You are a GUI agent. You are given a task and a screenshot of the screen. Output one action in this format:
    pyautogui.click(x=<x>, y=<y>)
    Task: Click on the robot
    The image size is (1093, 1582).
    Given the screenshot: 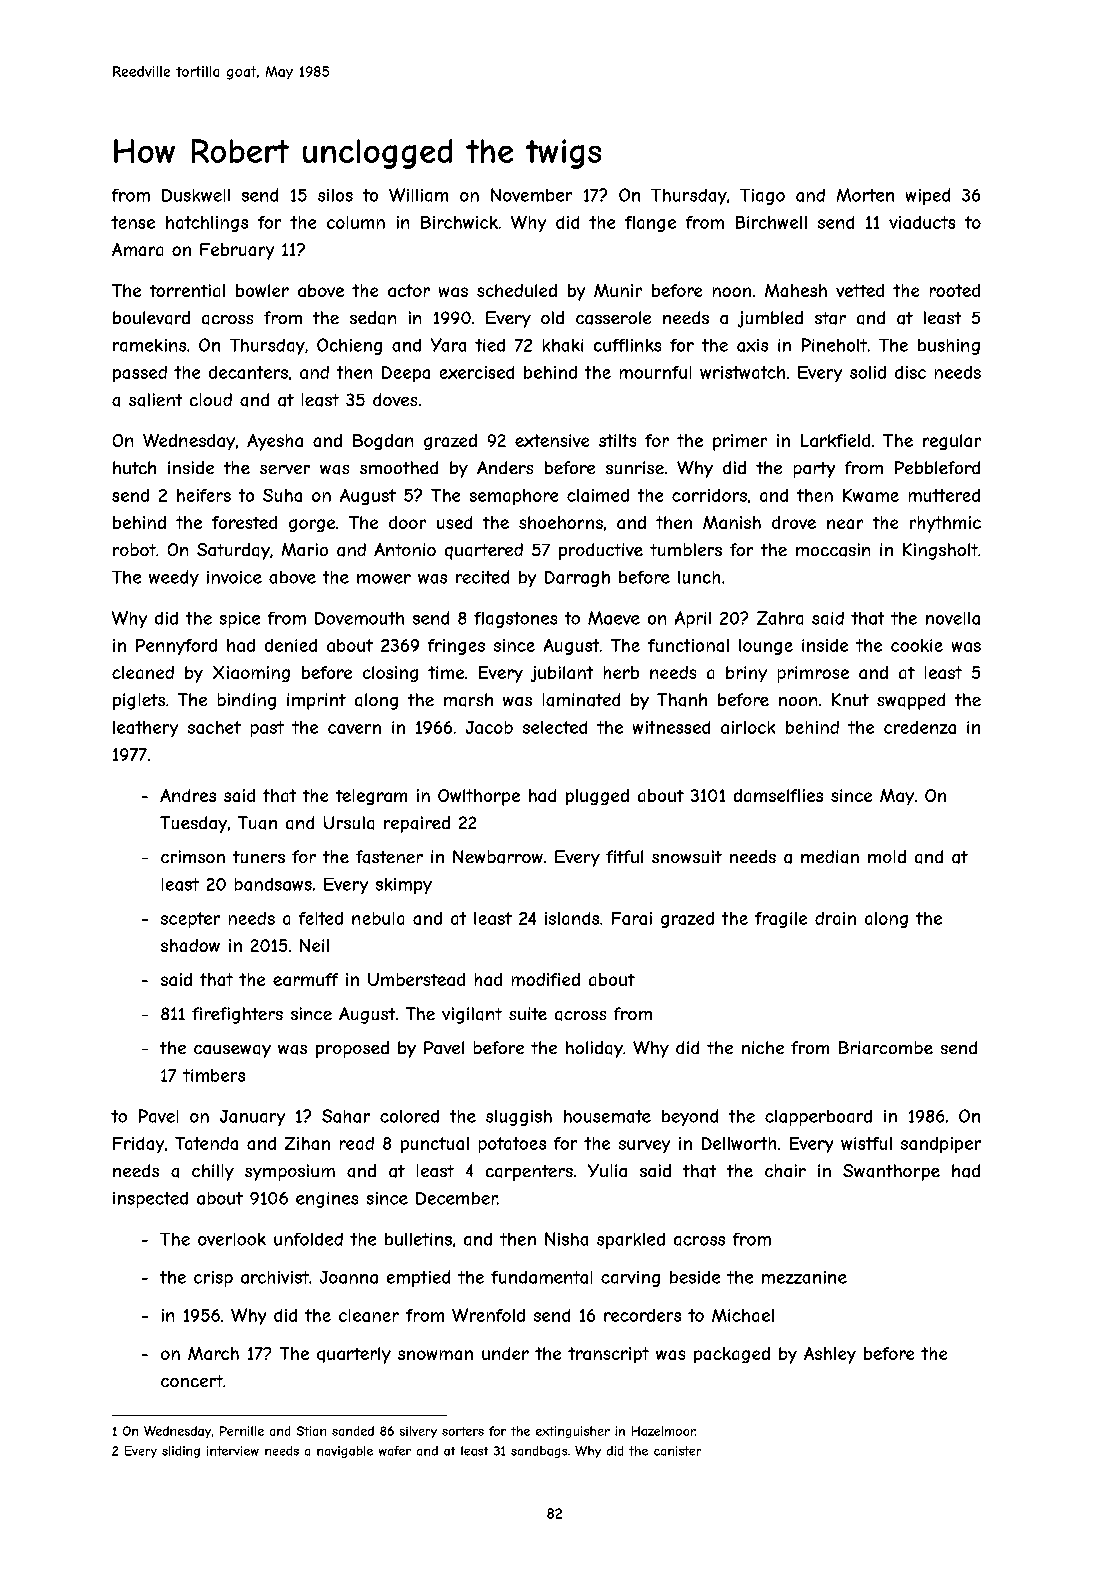 What is the action you would take?
    pyautogui.click(x=134, y=549)
